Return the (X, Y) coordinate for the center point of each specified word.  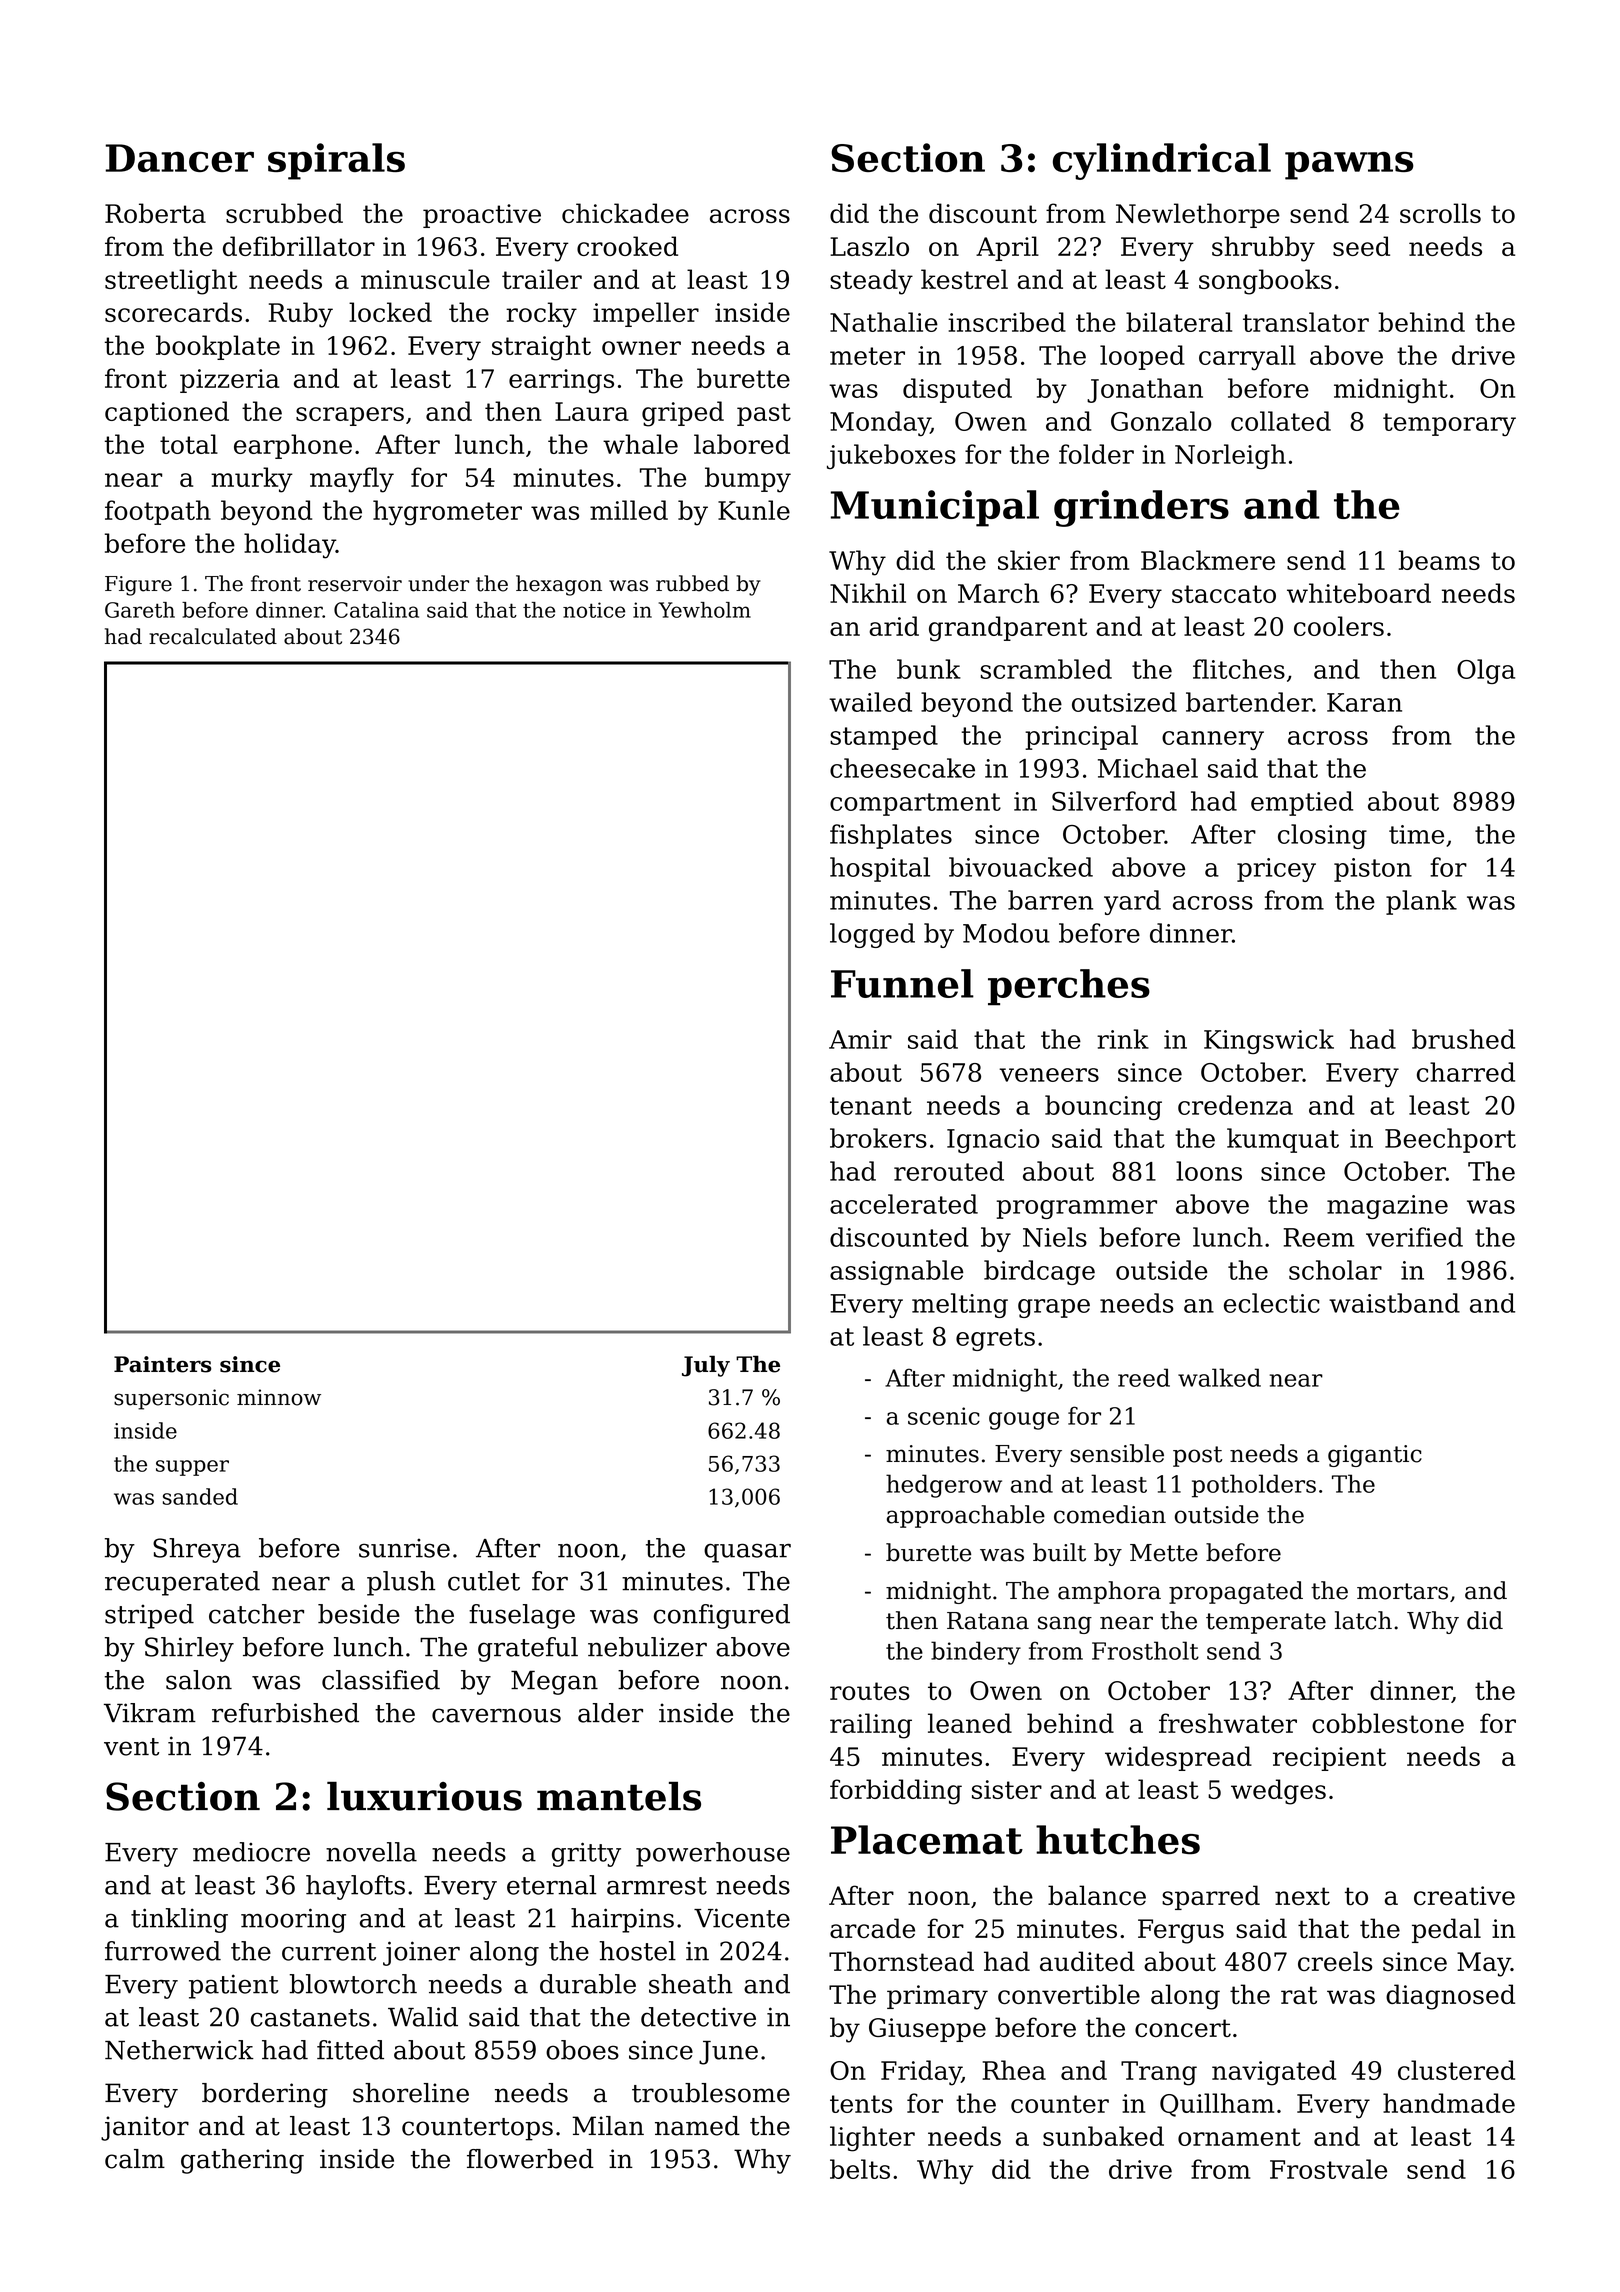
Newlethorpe (1198, 215)
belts (860, 2169)
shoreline (411, 2093)
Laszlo (869, 246)
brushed (1463, 1039)
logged (872, 935)
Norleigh (1230, 456)
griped (683, 414)
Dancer (179, 158)
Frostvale (1328, 2169)
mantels (619, 1796)
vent (131, 1747)
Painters (162, 1364)
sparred (1211, 1897)
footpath (158, 512)
